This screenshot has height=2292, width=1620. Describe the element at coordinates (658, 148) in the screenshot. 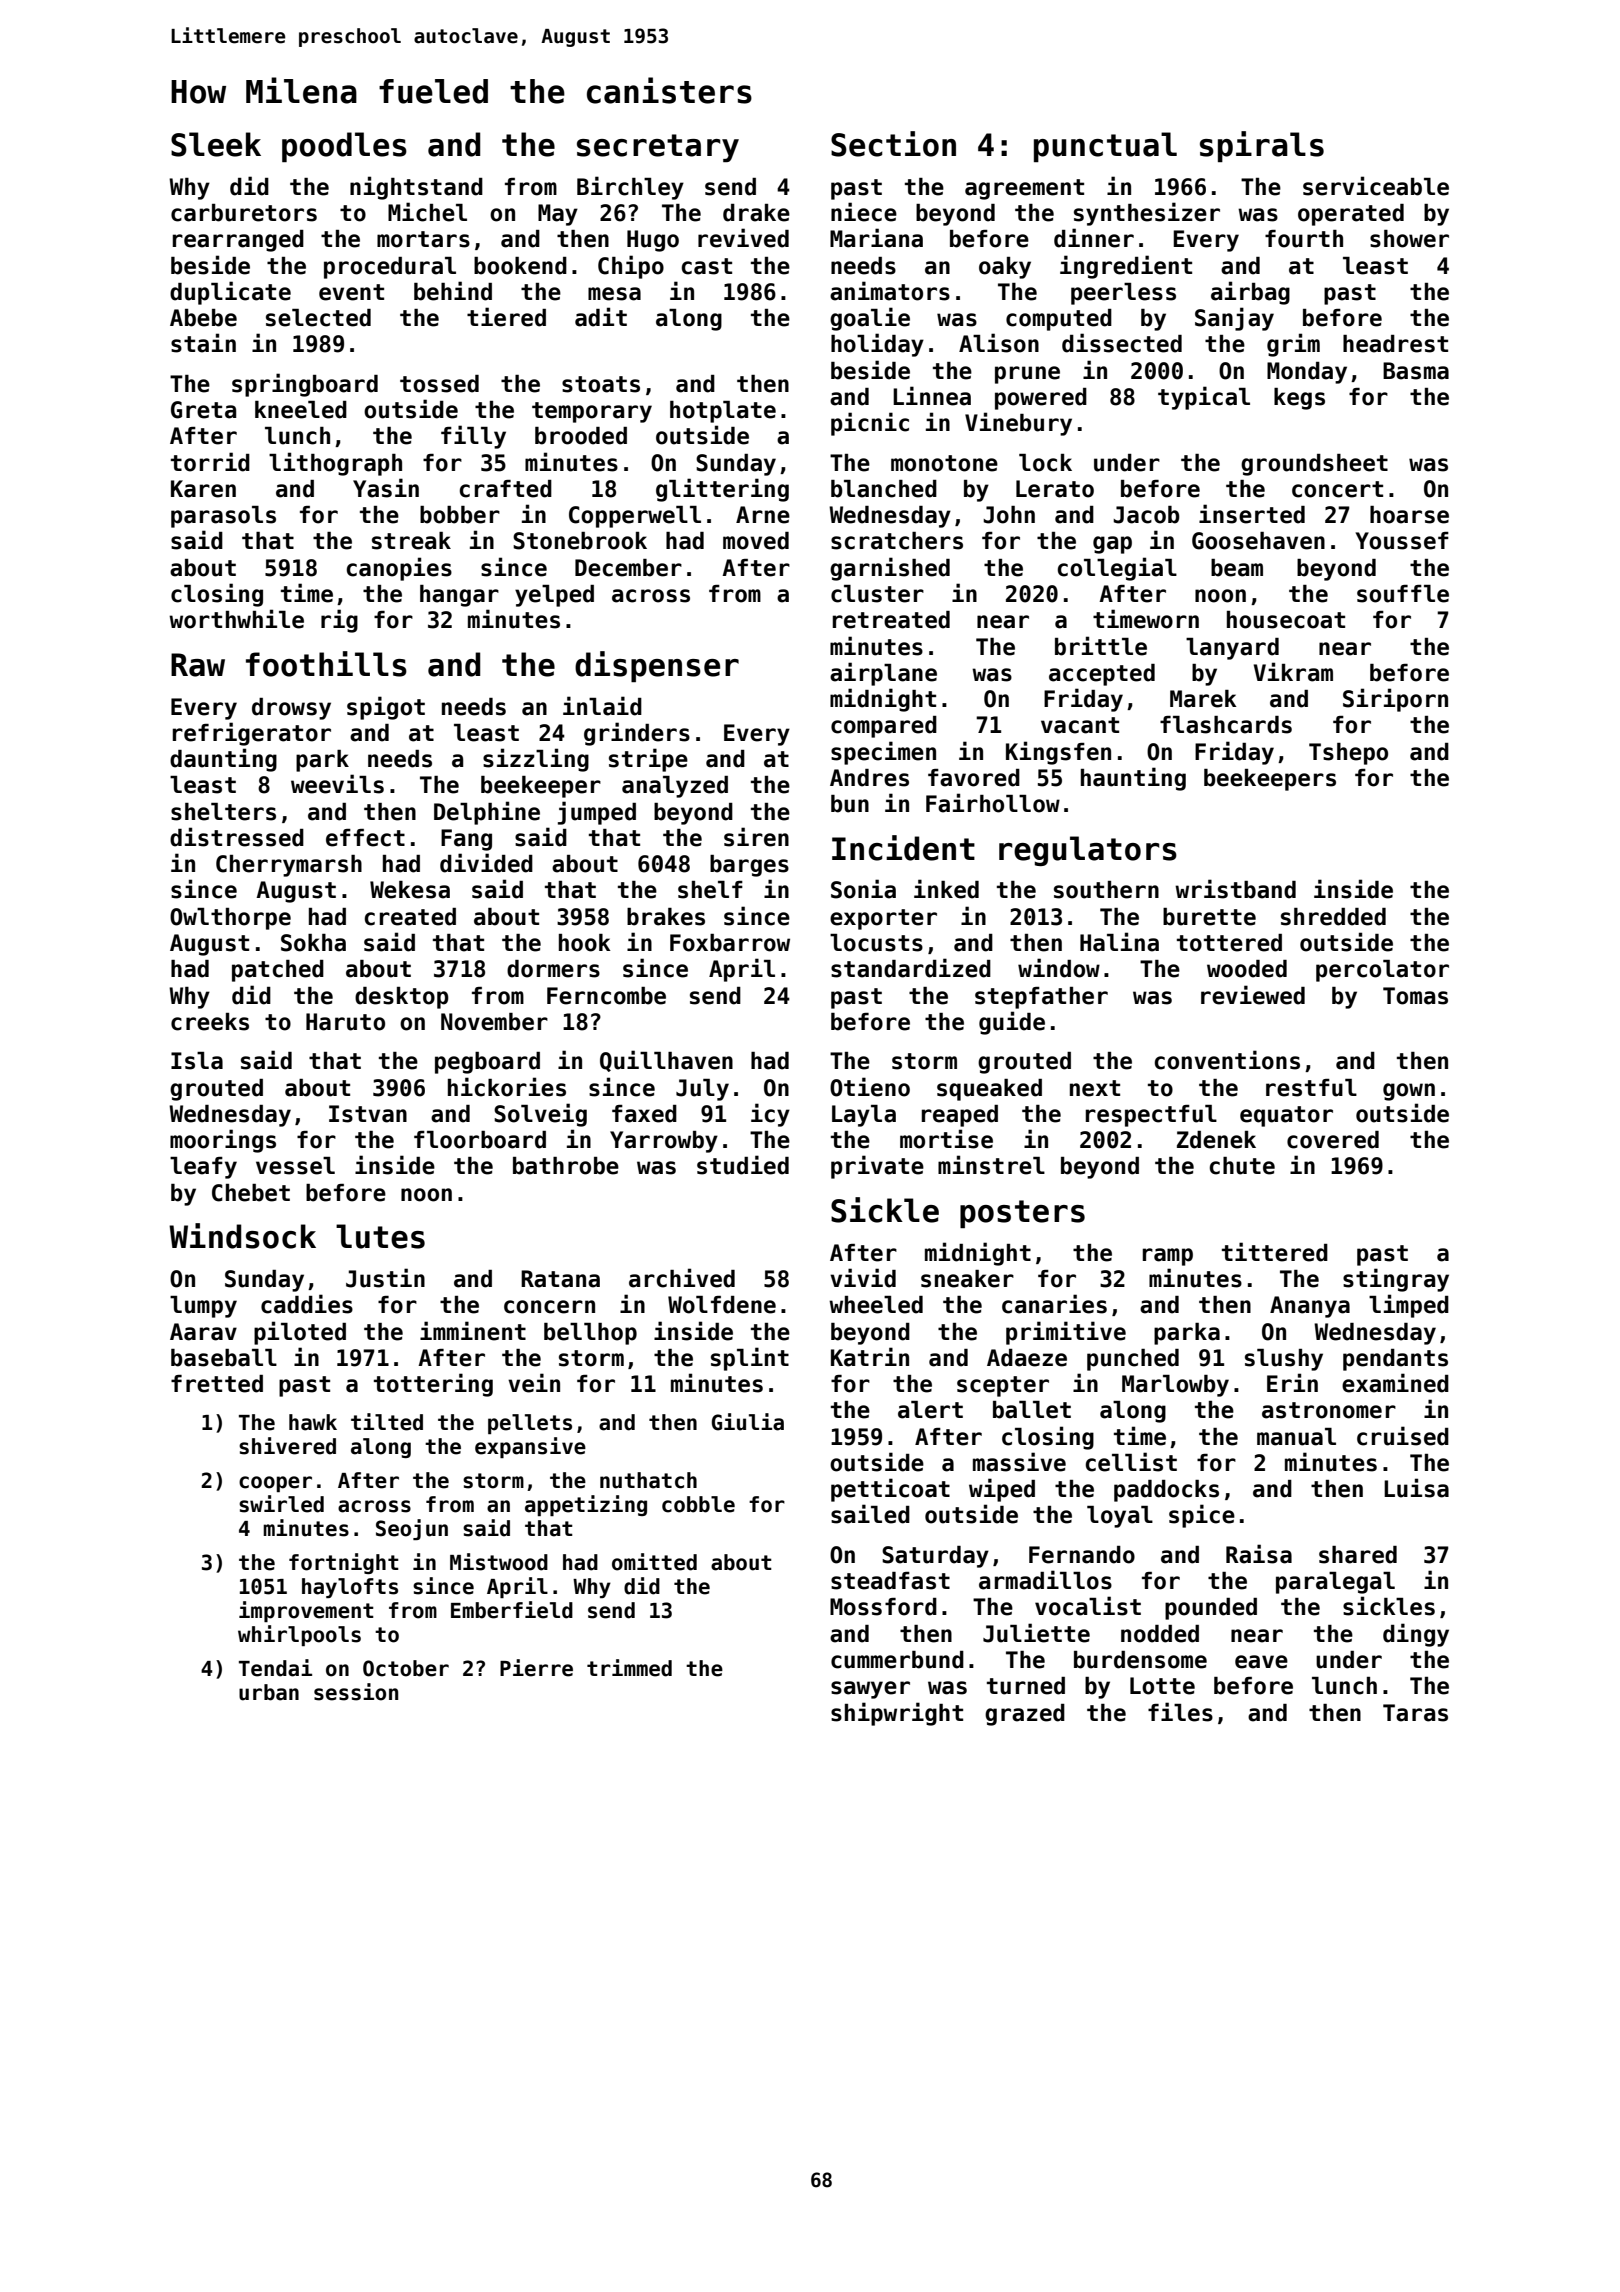

I see `secretary` at that location.
